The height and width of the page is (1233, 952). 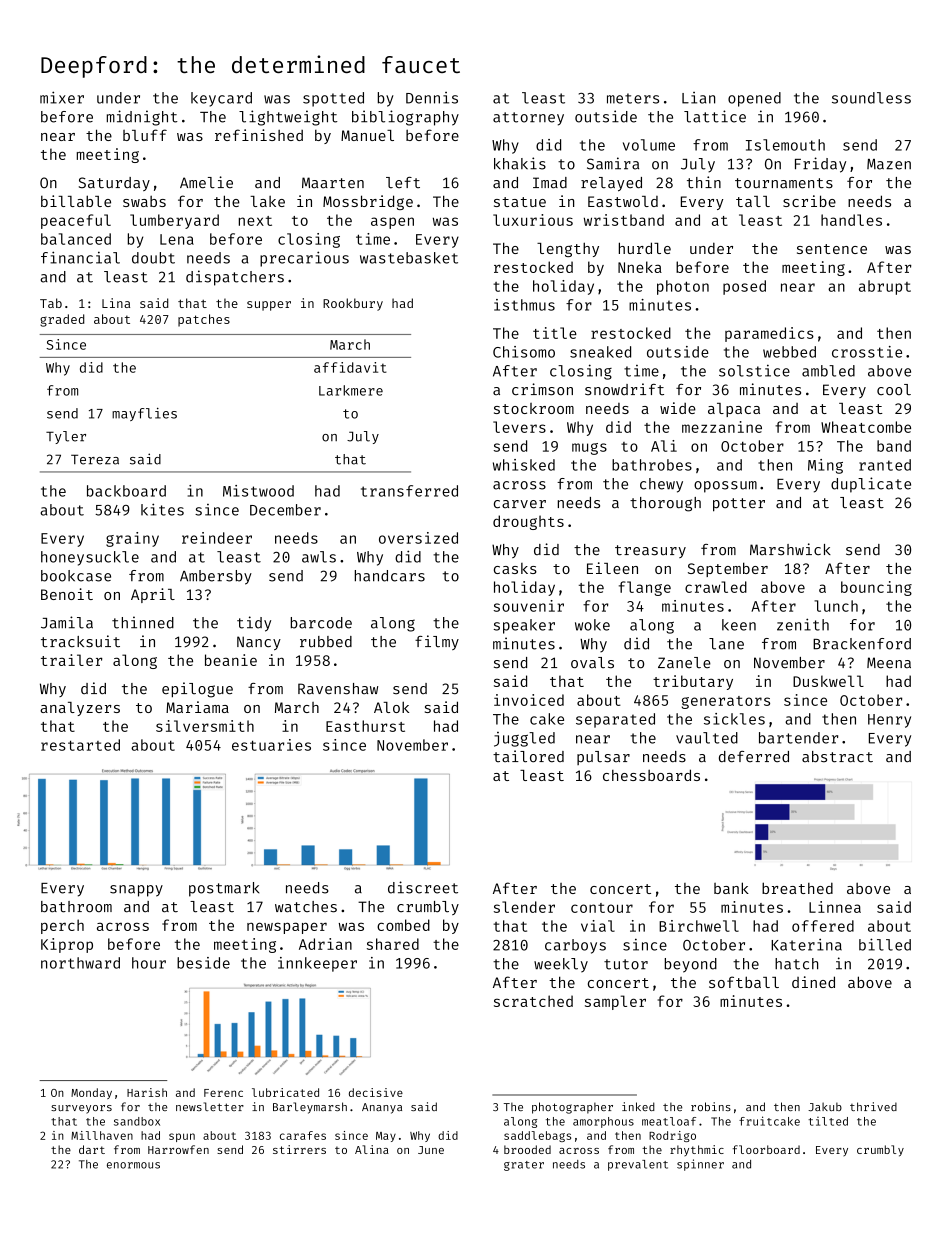 I want to click on graded, so click(x=62, y=320).
